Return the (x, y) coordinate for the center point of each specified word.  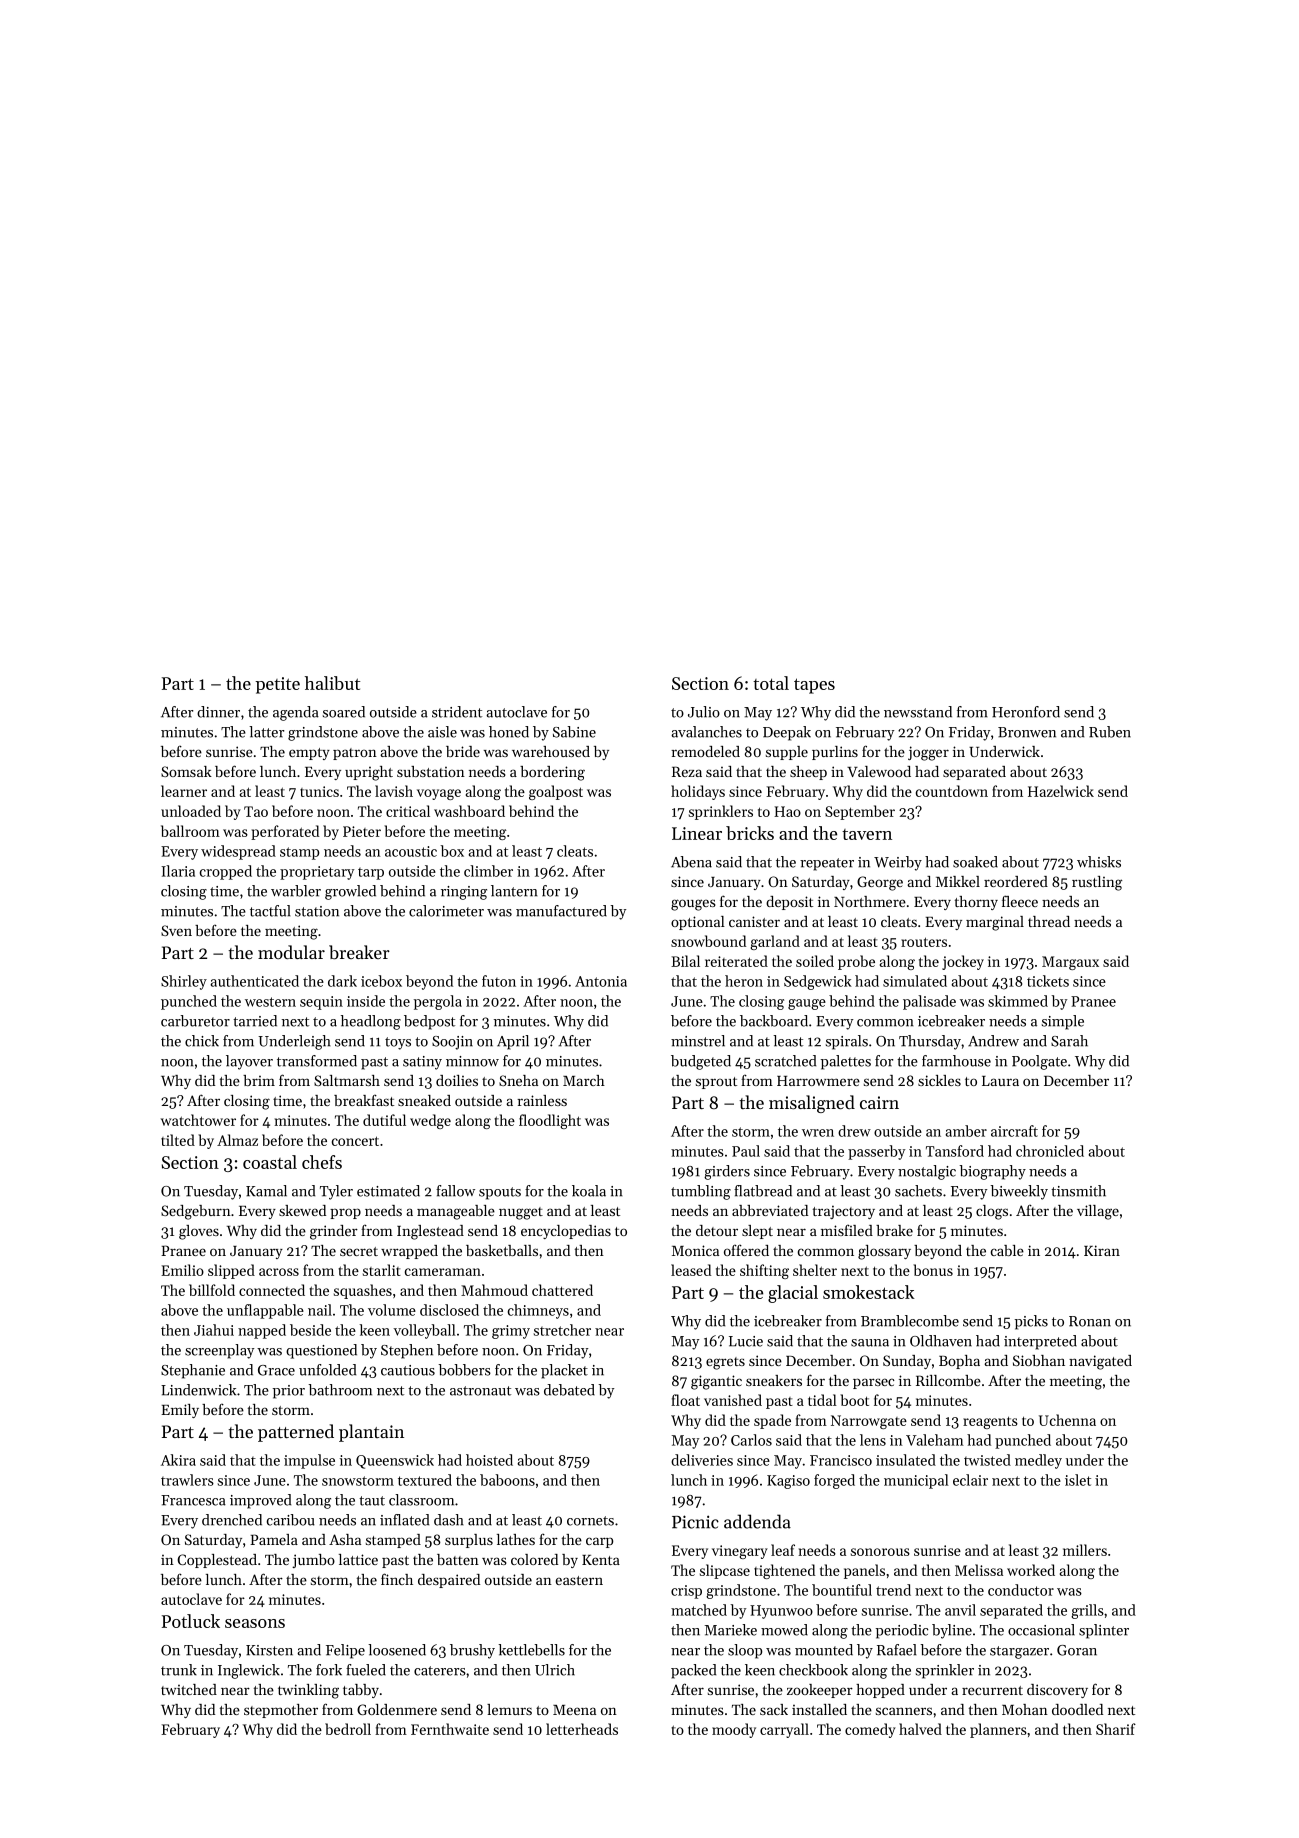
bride (463, 751)
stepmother (281, 1711)
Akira (178, 1460)
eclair (970, 1480)
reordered (1016, 881)
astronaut (480, 1391)
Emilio (182, 1270)
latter (266, 732)
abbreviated (770, 1210)
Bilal (685, 961)
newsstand (918, 712)
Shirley (184, 982)
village (1098, 1212)
